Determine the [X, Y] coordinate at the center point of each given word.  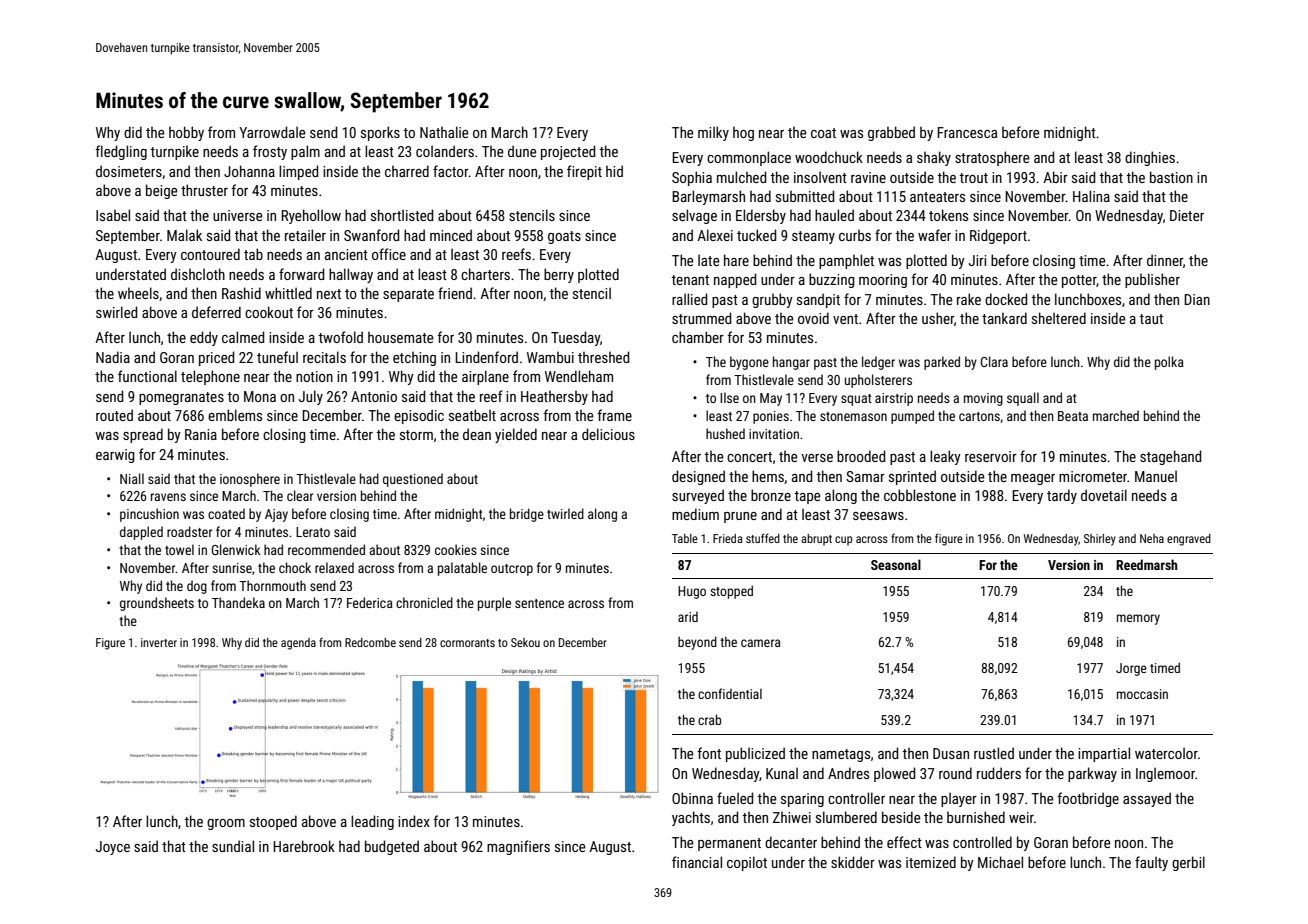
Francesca [967, 132]
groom [226, 824]
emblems [235, 415]
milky [713, 133]
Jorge [1131, 669]
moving [983, 399]
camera [760, 643]
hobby [186, 133]
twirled [565, 513]
